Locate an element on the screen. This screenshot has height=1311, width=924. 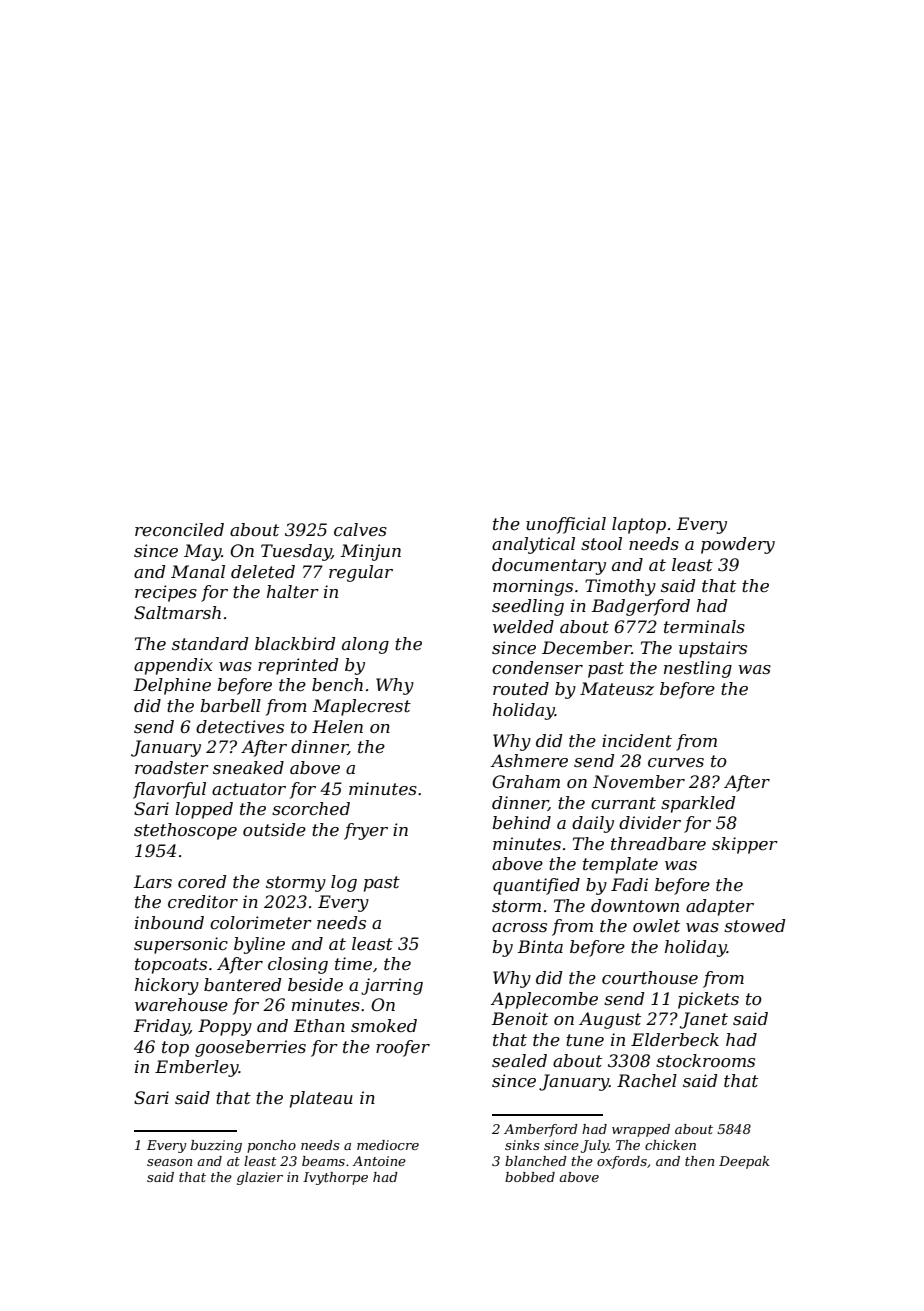
adapter is located at coordinates (720, 907).
